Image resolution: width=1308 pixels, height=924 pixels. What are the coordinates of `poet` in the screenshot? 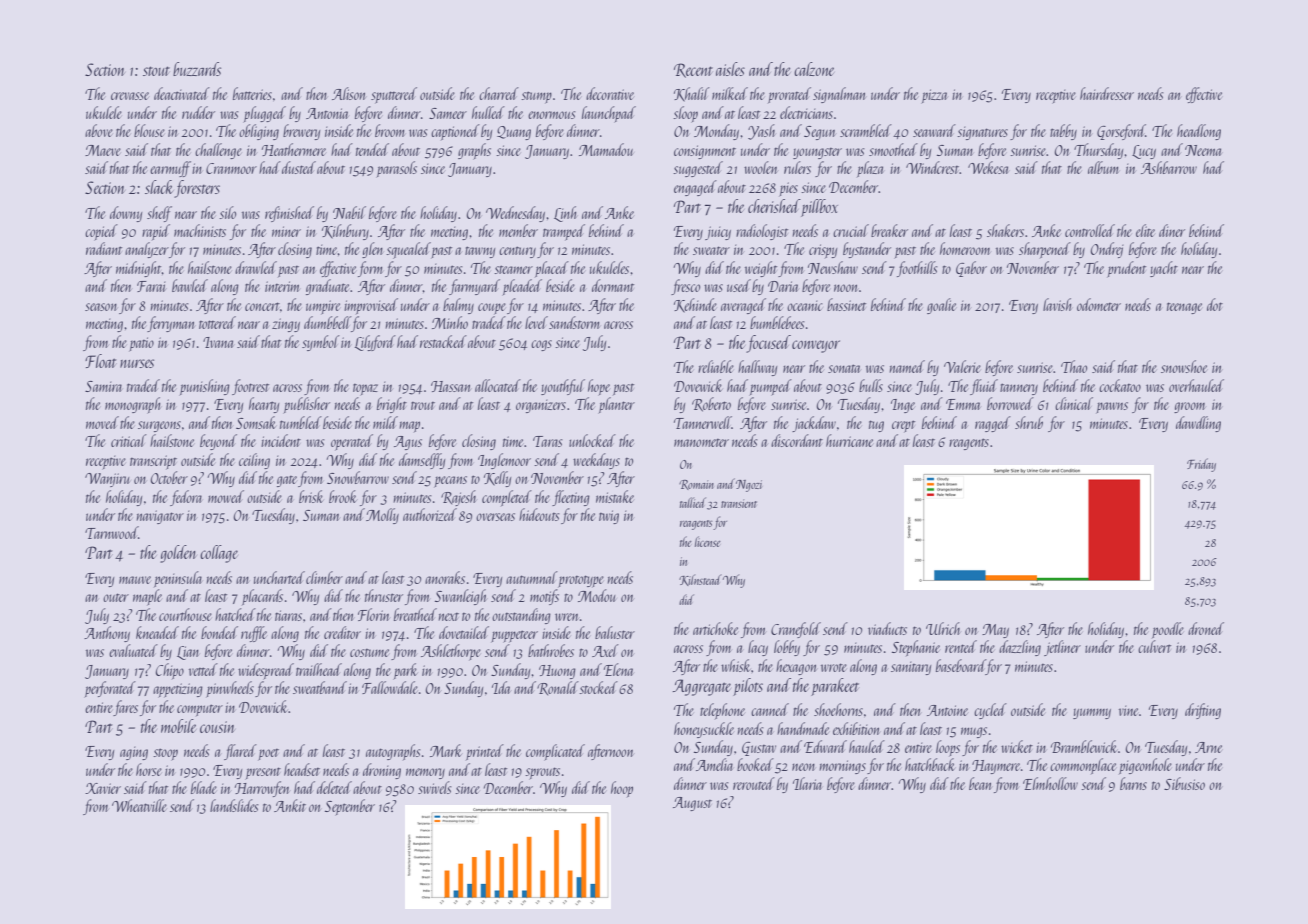 It's located at (268, 755).
